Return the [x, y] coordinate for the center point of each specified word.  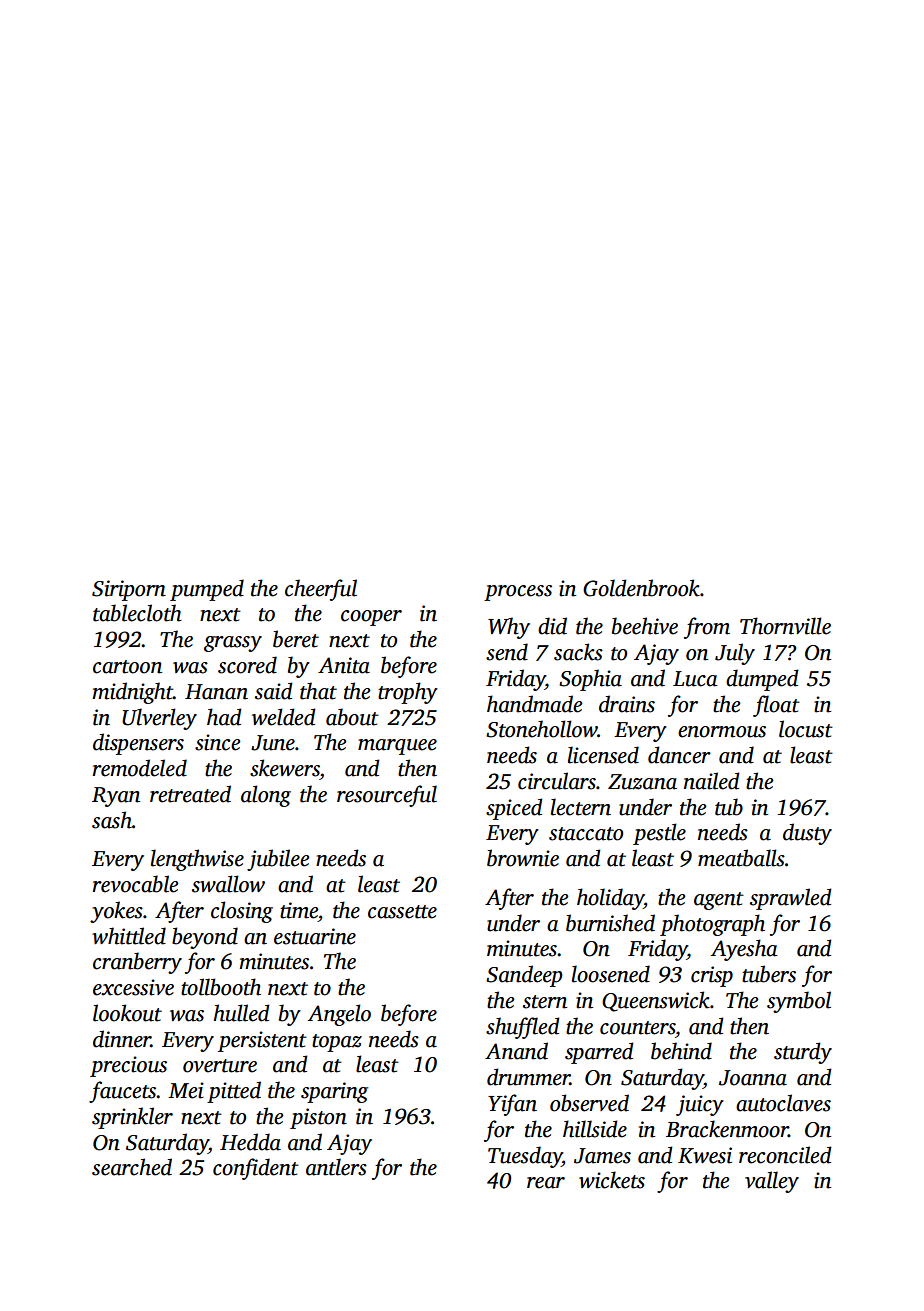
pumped [207, 590]
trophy [408, 693]
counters [637, 1028]
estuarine [315, 936]
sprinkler [132, 1118]
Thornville [785, 626]
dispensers [138, 744]
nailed [712, 781]
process [518, 593]
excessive [133, 987]
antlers [336, 1167]
